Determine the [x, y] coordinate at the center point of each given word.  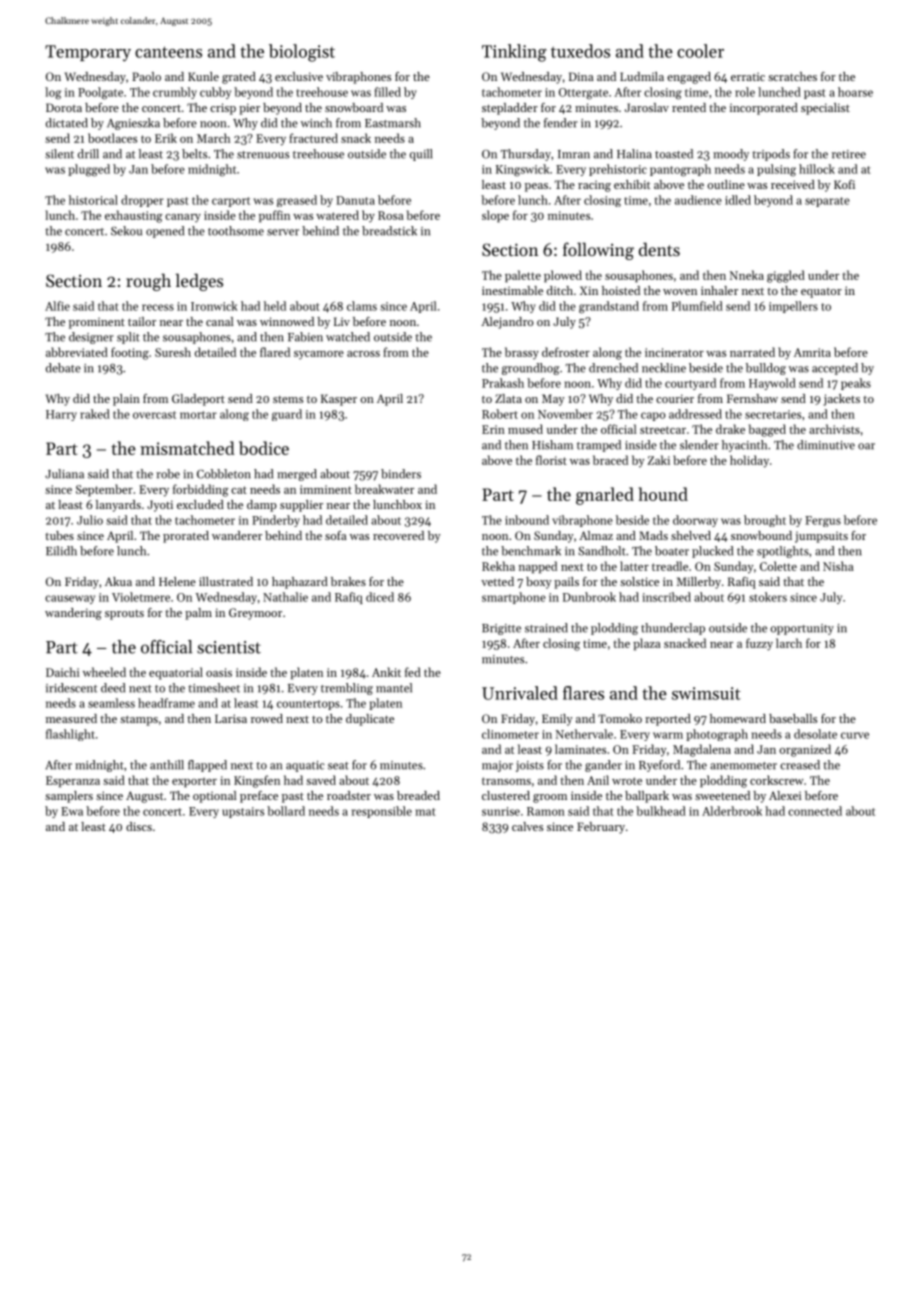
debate [63, 368]
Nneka [747, 275]
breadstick [389, 231]
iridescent [71, 688]
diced [380, 597]
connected [815, 811]
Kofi [844, 184]
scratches [792, 76]
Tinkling [514, 53]
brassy [522, 353]
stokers [768, 597]
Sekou [126, 231]
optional [215, 797]
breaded [418, 795]
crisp [223, 109]
